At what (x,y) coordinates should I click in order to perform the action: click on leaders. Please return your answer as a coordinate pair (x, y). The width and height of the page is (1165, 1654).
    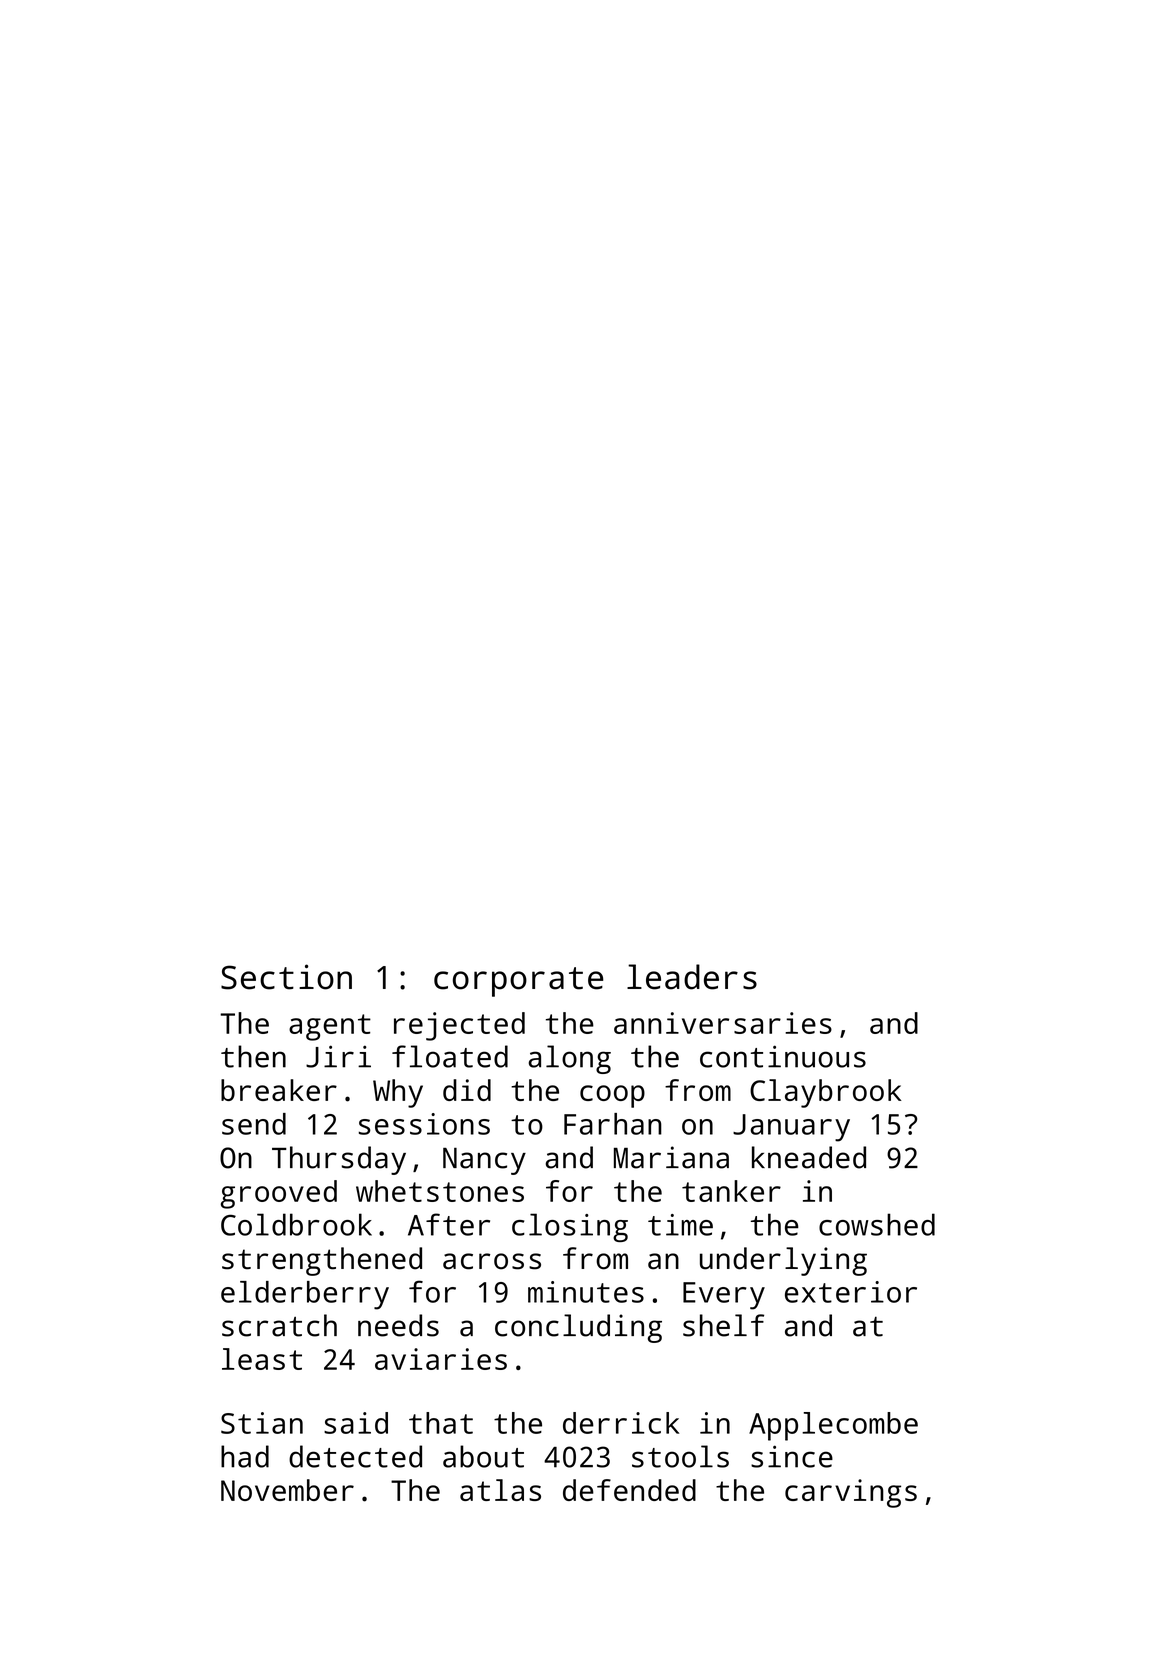
    Looking at the image, I should click on (692, 977).
